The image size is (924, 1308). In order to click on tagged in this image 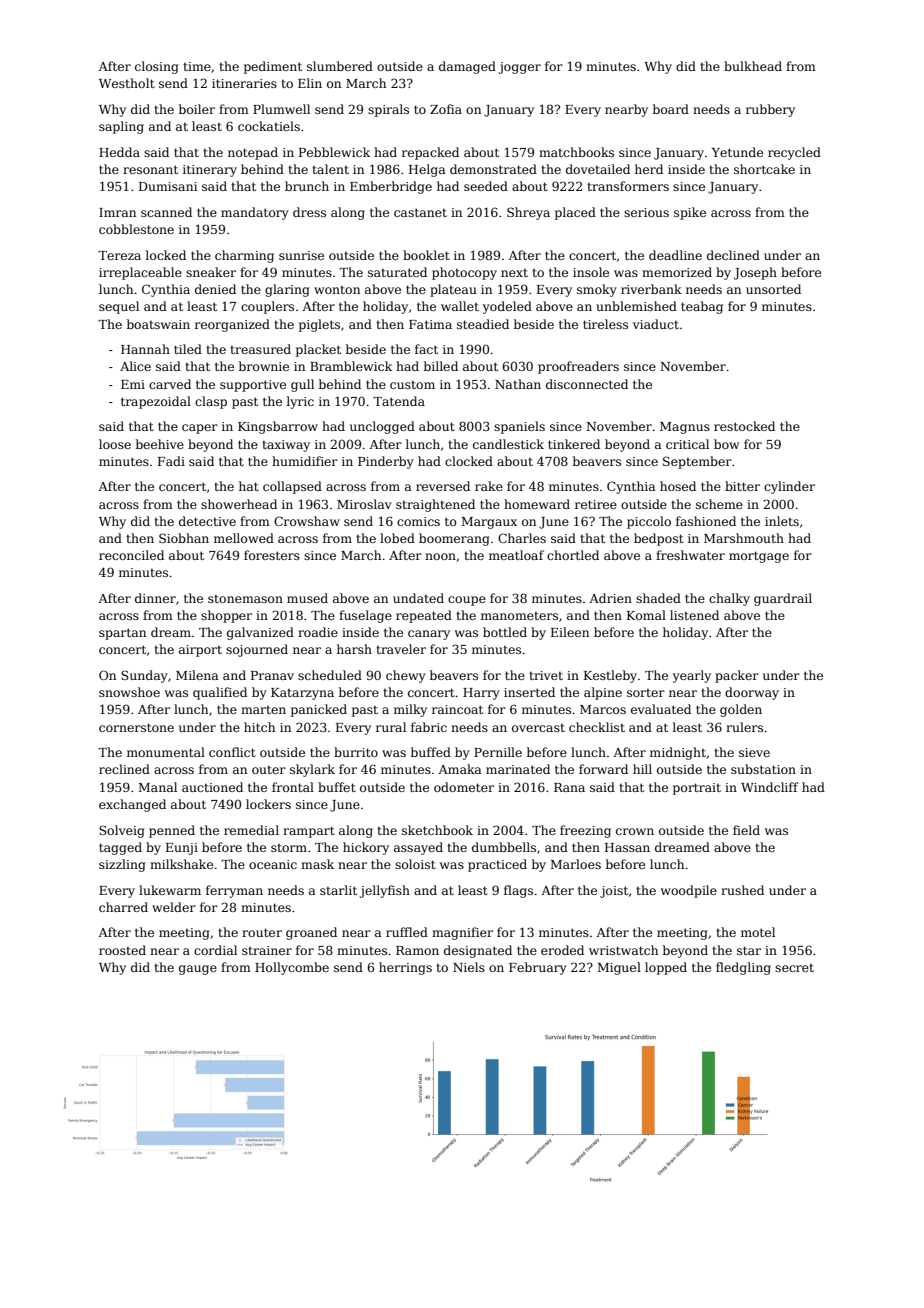, I will do `click(120, 848)`.
